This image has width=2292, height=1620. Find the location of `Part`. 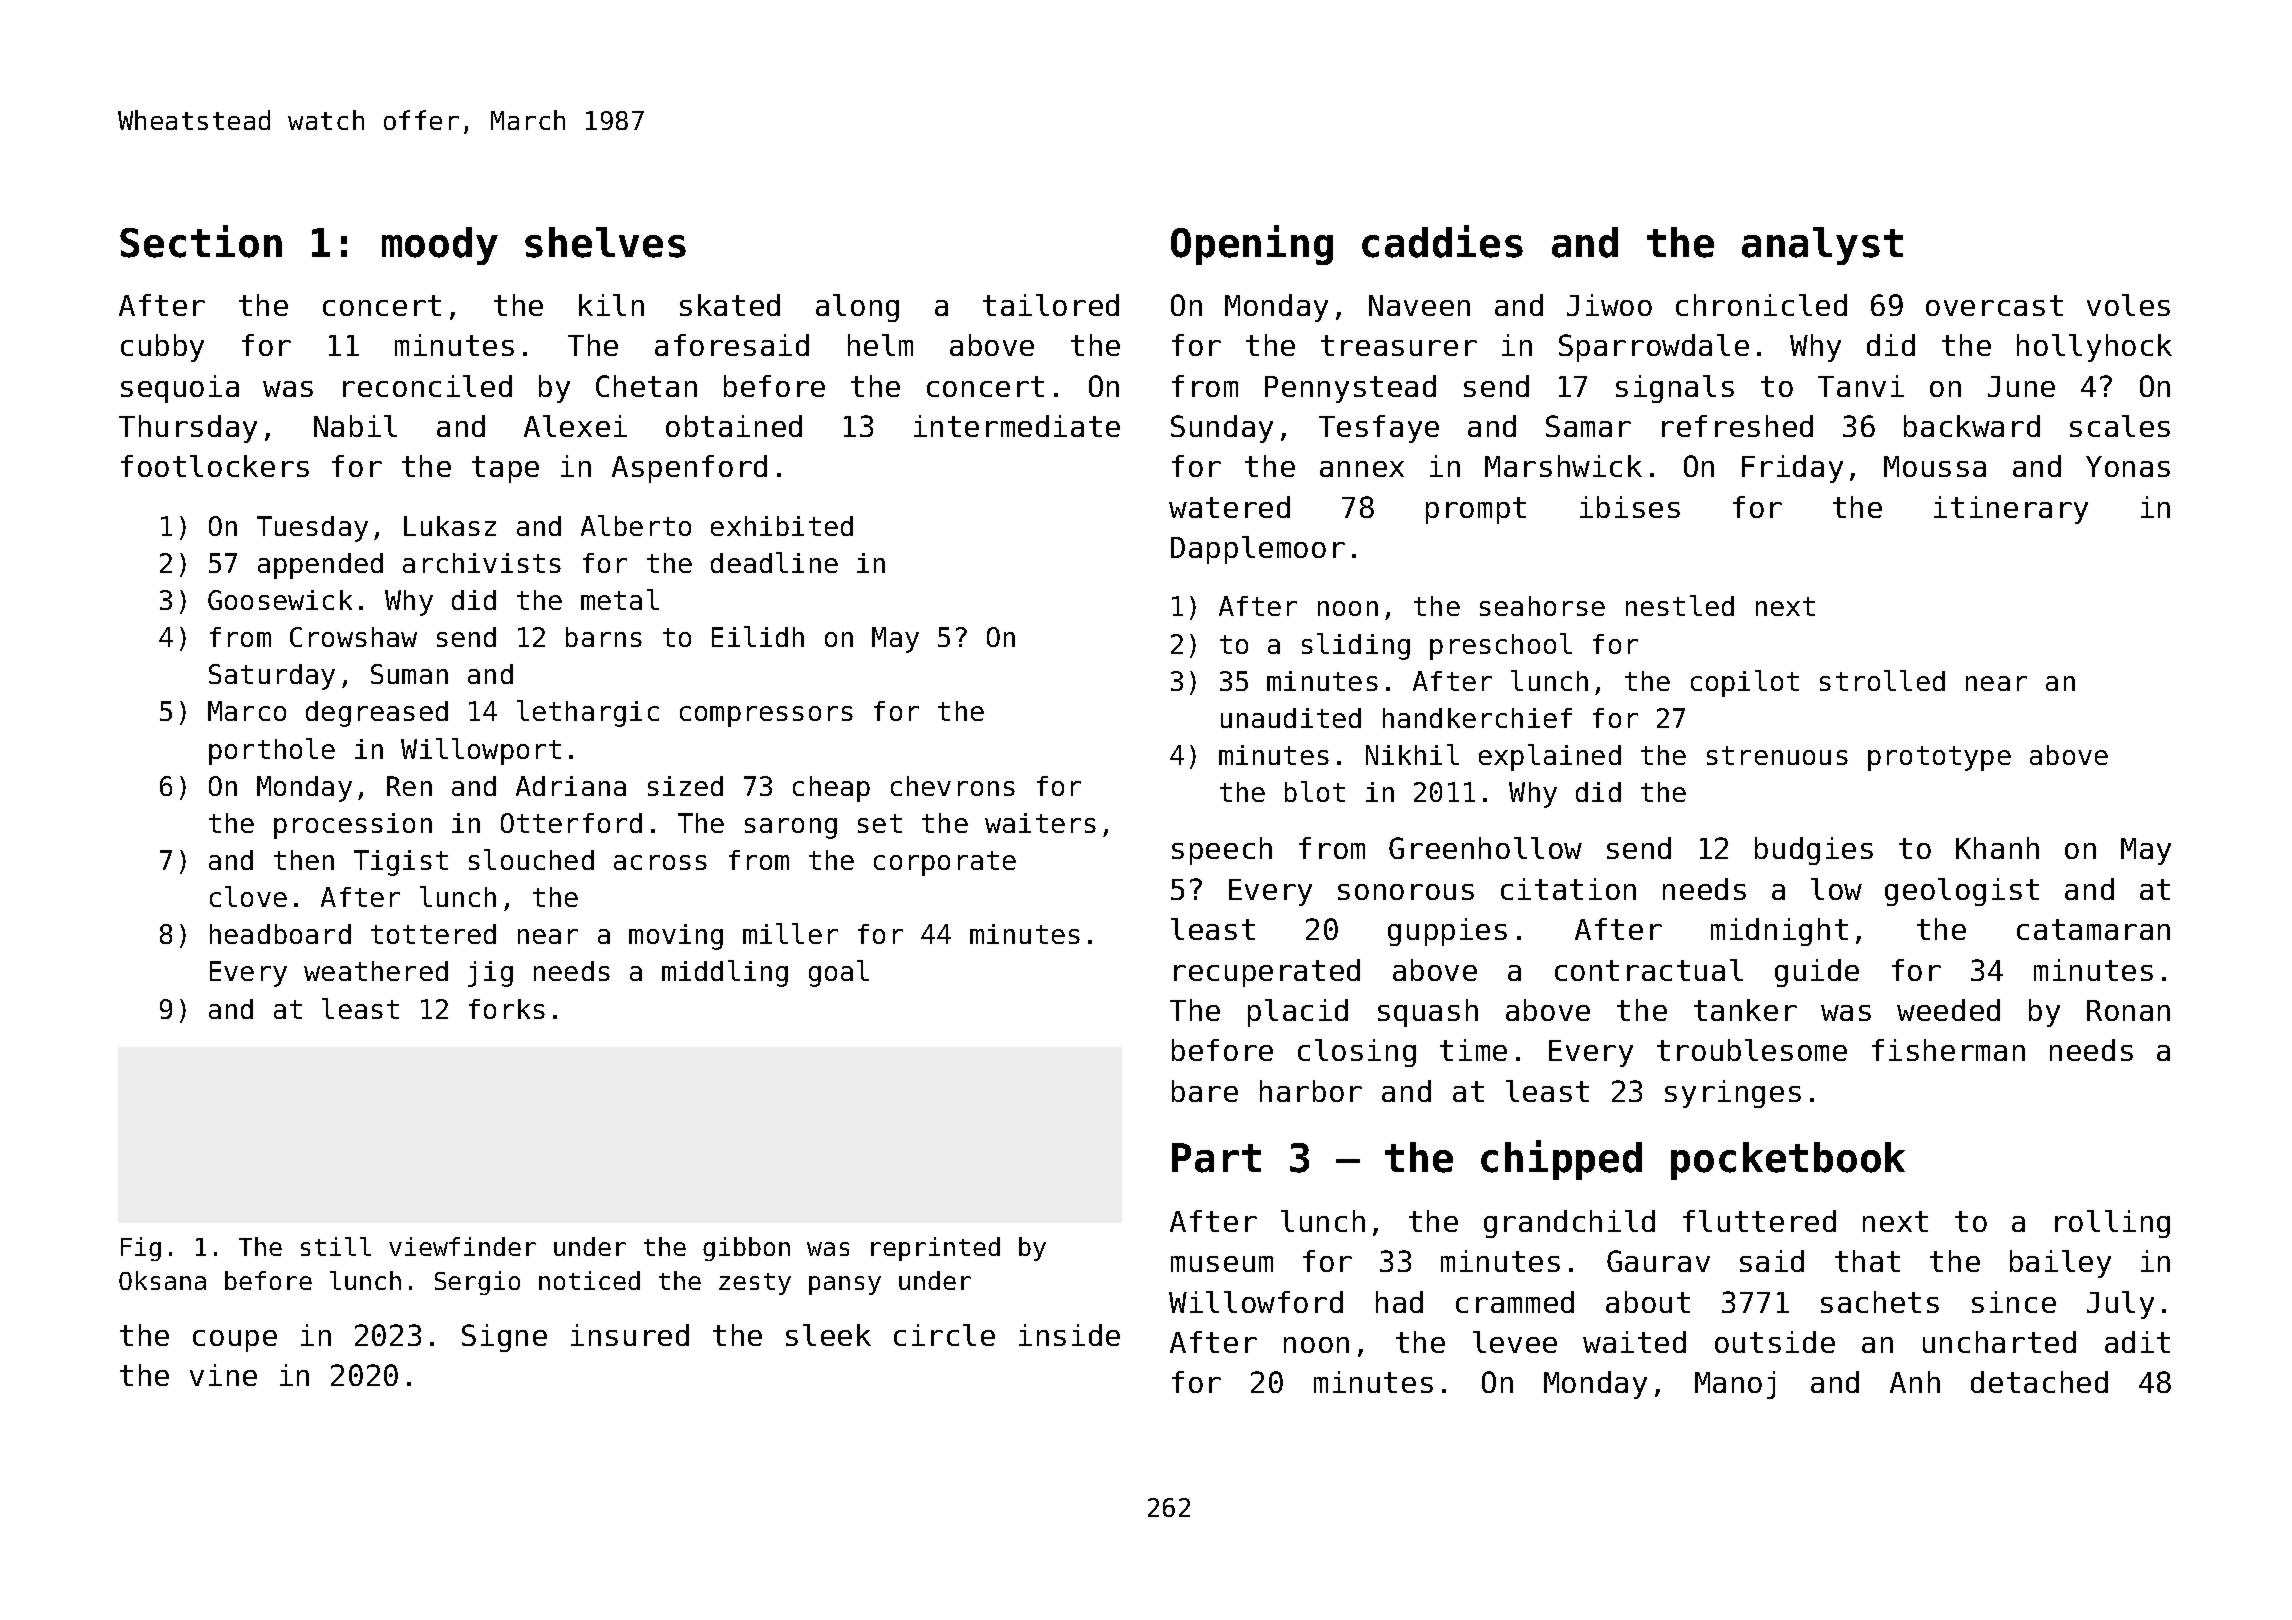

Part is located at coordinates (1216, 1158).
